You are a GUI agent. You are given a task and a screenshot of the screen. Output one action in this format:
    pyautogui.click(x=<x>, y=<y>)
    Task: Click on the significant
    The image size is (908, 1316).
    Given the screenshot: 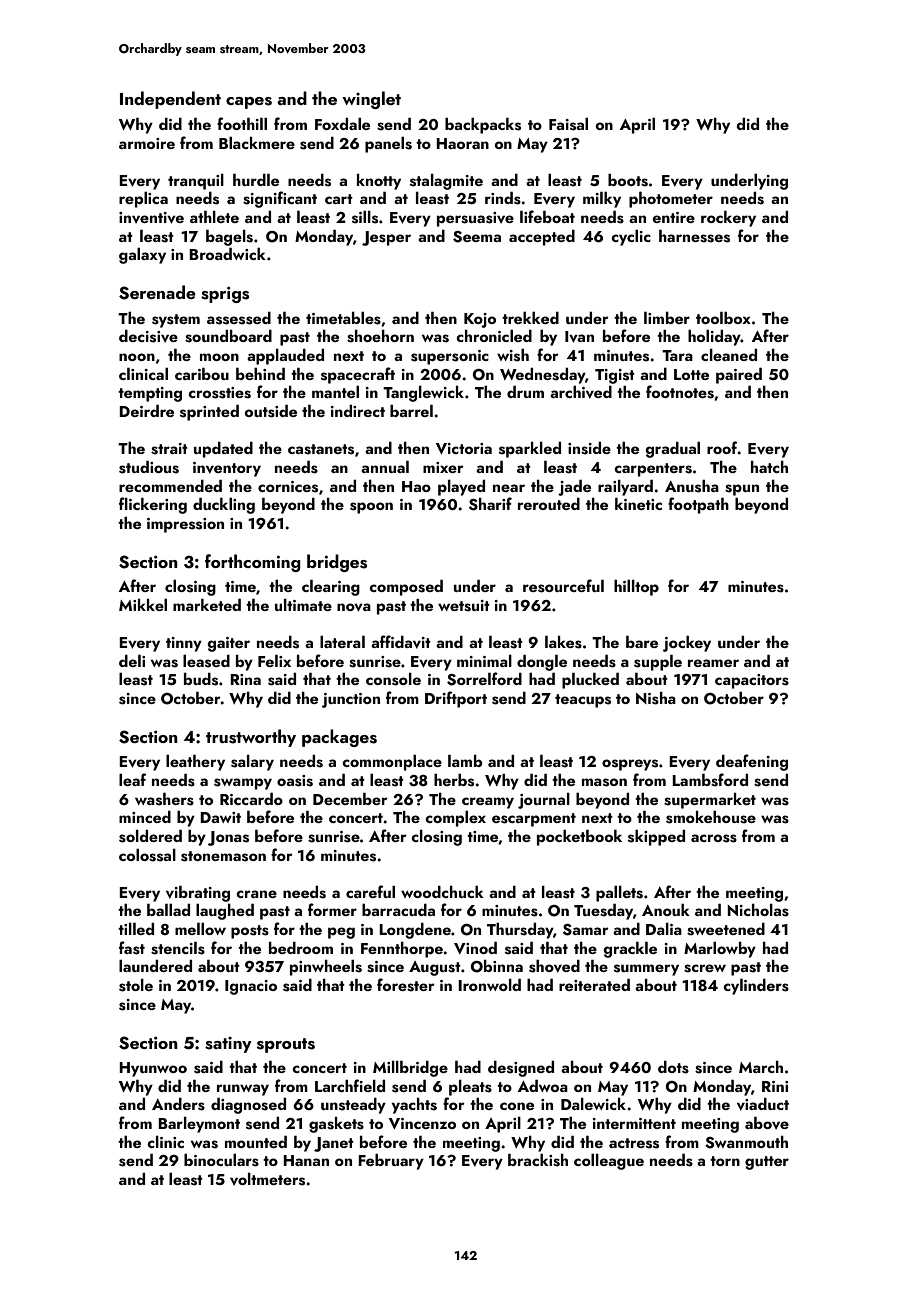 What is the action you would take?
    pyautogui.click(x=280, y=199)
